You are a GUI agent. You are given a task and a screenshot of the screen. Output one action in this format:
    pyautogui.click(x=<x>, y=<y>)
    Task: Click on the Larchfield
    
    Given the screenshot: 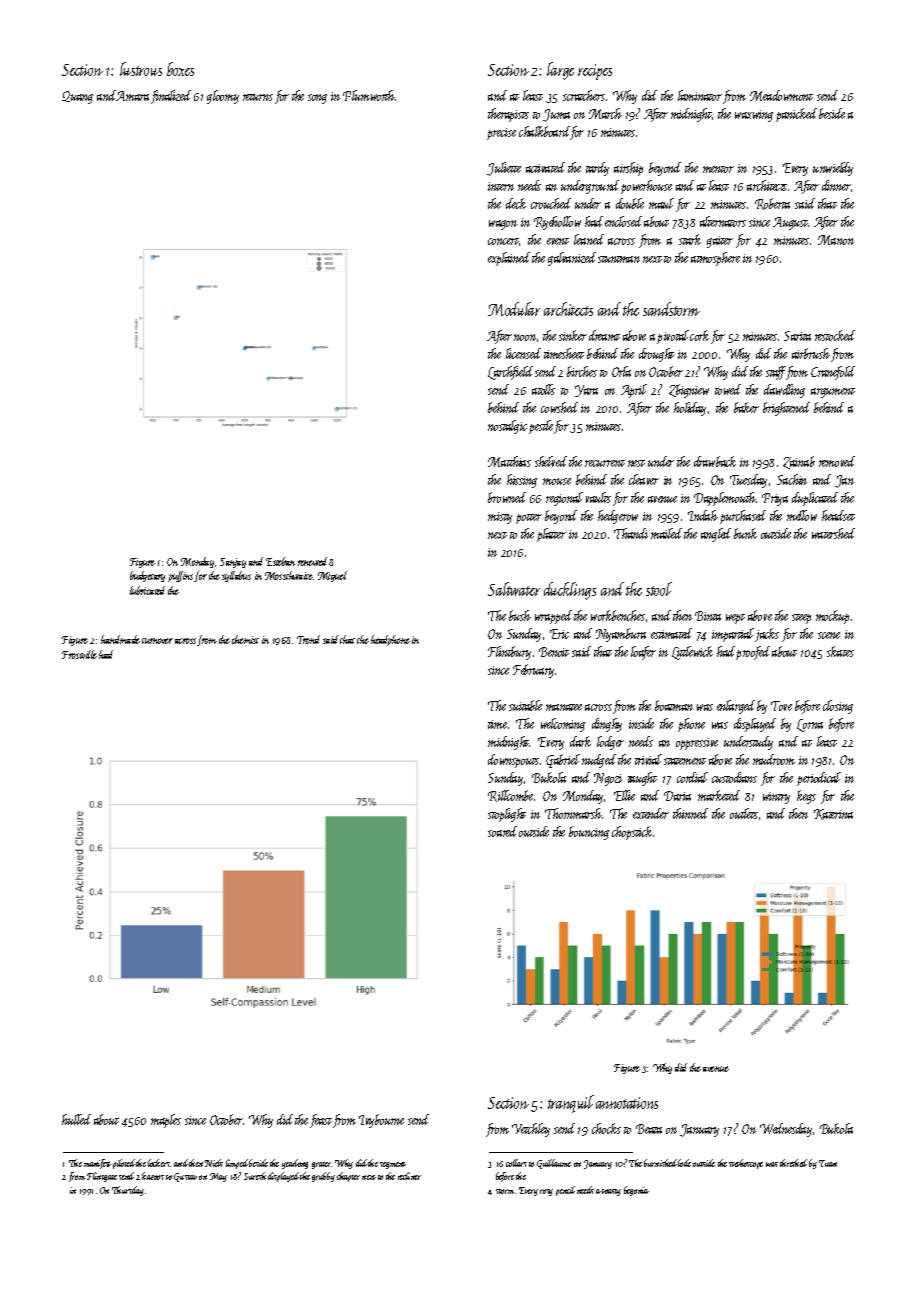 What is the action you would take?
    pyautogui.click(x=510, y=373)
